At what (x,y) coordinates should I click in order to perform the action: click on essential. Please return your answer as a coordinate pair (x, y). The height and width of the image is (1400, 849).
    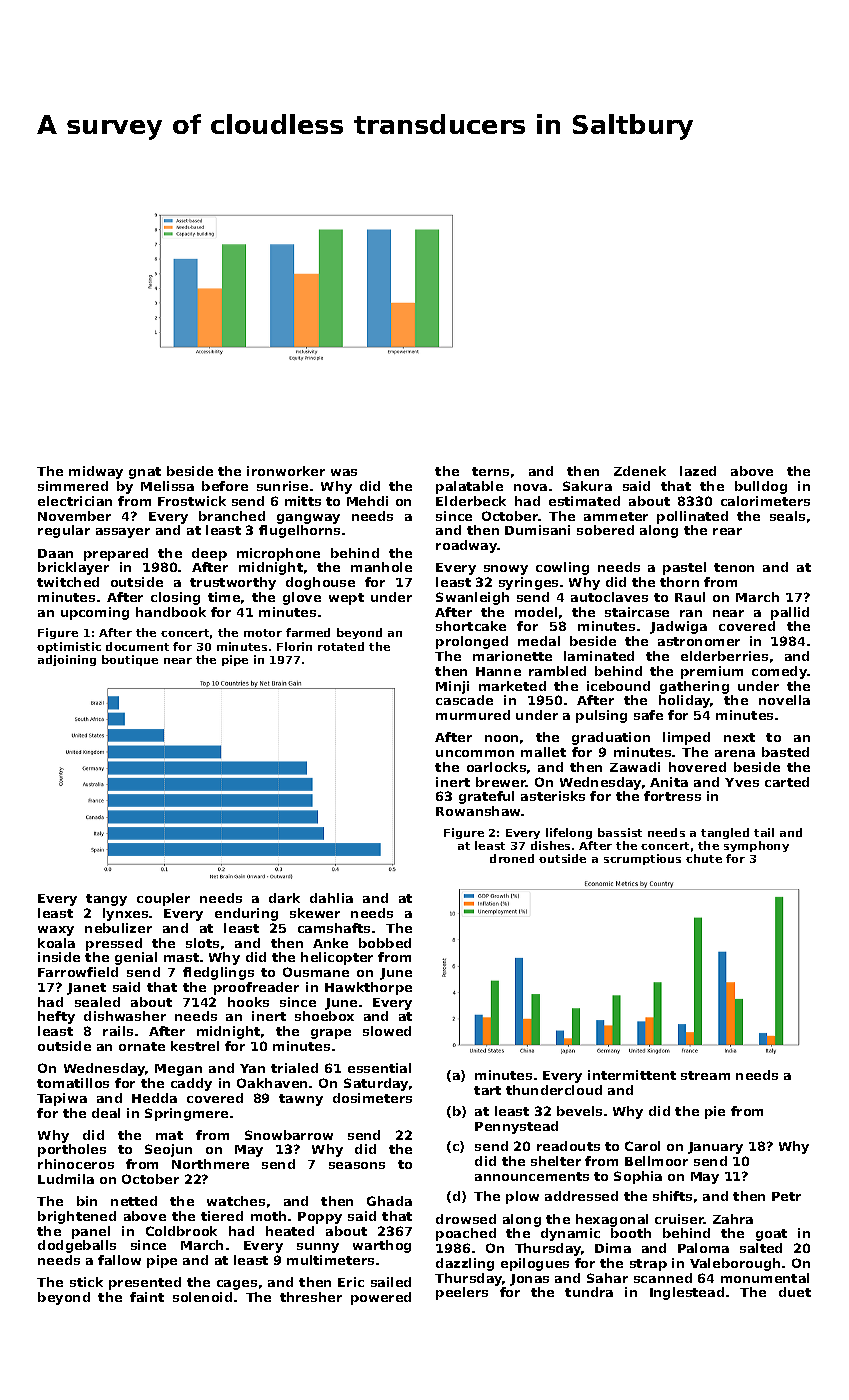
    Looking at the image, I should click on (379, 1068).
